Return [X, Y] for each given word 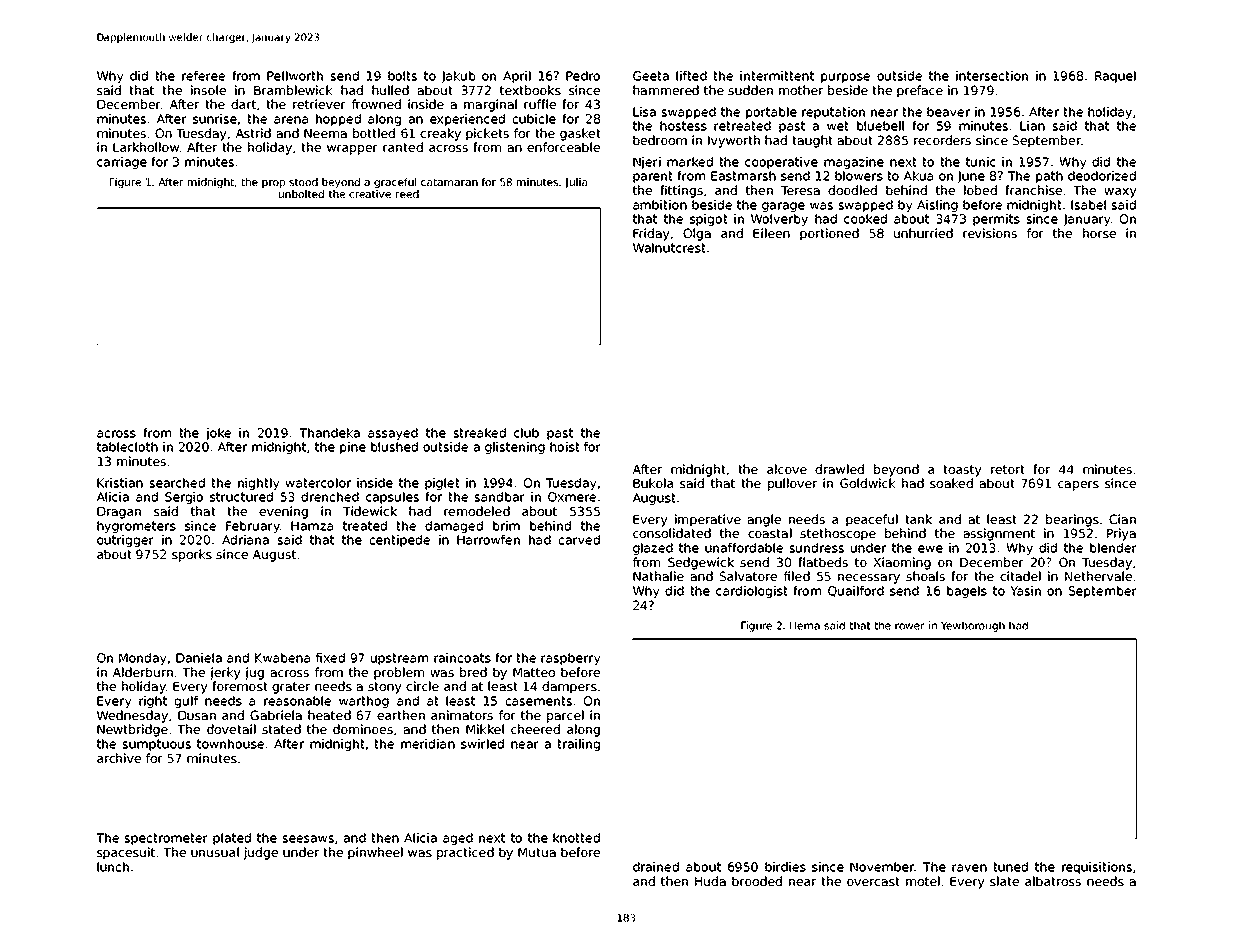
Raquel [1115, 77]
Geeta [651, 76]
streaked [479, 433]
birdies [785, 867]
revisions [990, 233]
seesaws [308, 839]
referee [203, 76]
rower [910, 626]
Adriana [245, 540]
